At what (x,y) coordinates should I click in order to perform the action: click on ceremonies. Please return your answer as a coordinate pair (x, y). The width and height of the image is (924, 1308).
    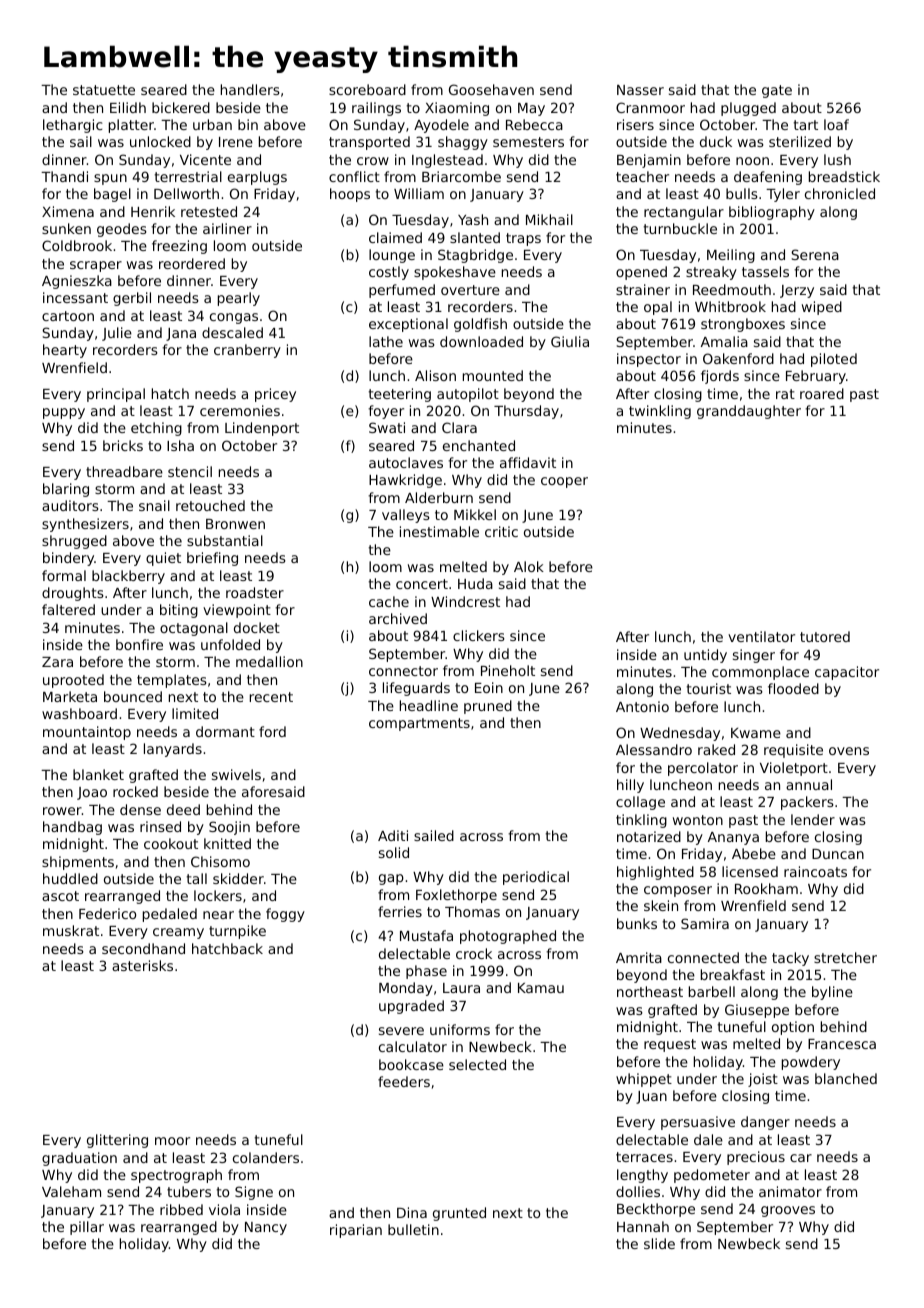
    Looking at the image, I should click on (240, 410).
